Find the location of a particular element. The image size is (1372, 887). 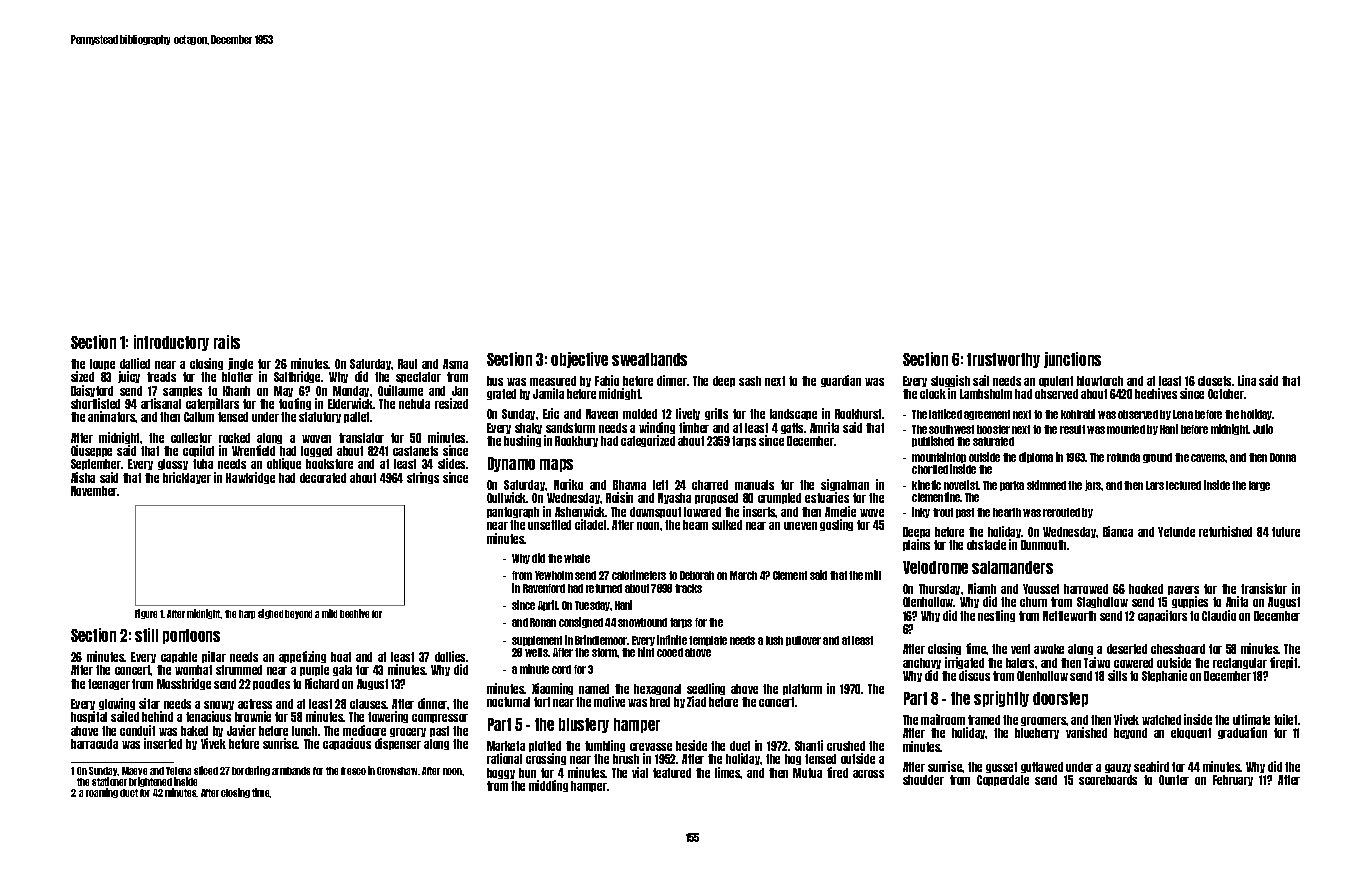

bookstore is located at coordinates (329, 464).
